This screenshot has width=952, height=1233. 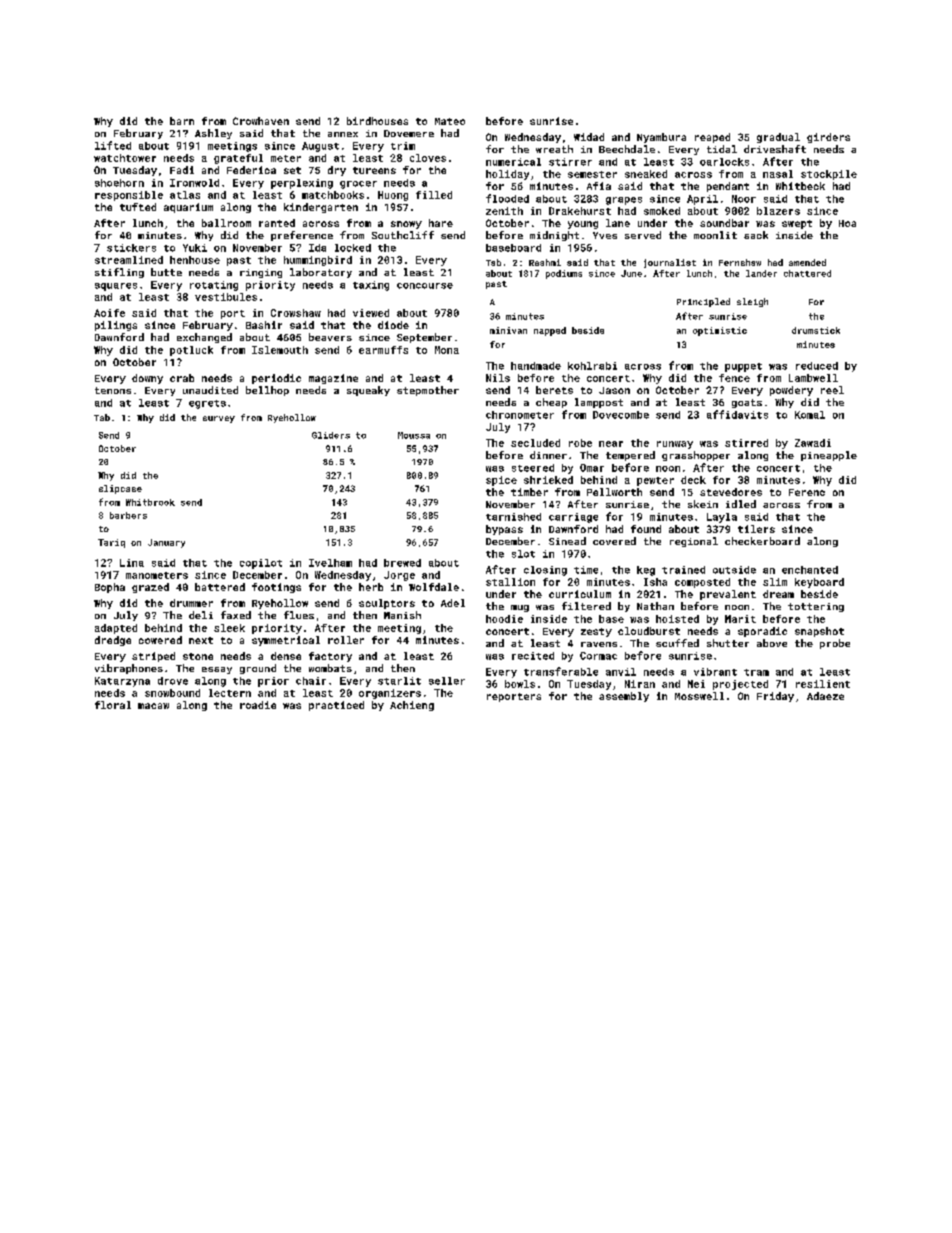 I want to click on handmade, so click(x=536, y=366).
